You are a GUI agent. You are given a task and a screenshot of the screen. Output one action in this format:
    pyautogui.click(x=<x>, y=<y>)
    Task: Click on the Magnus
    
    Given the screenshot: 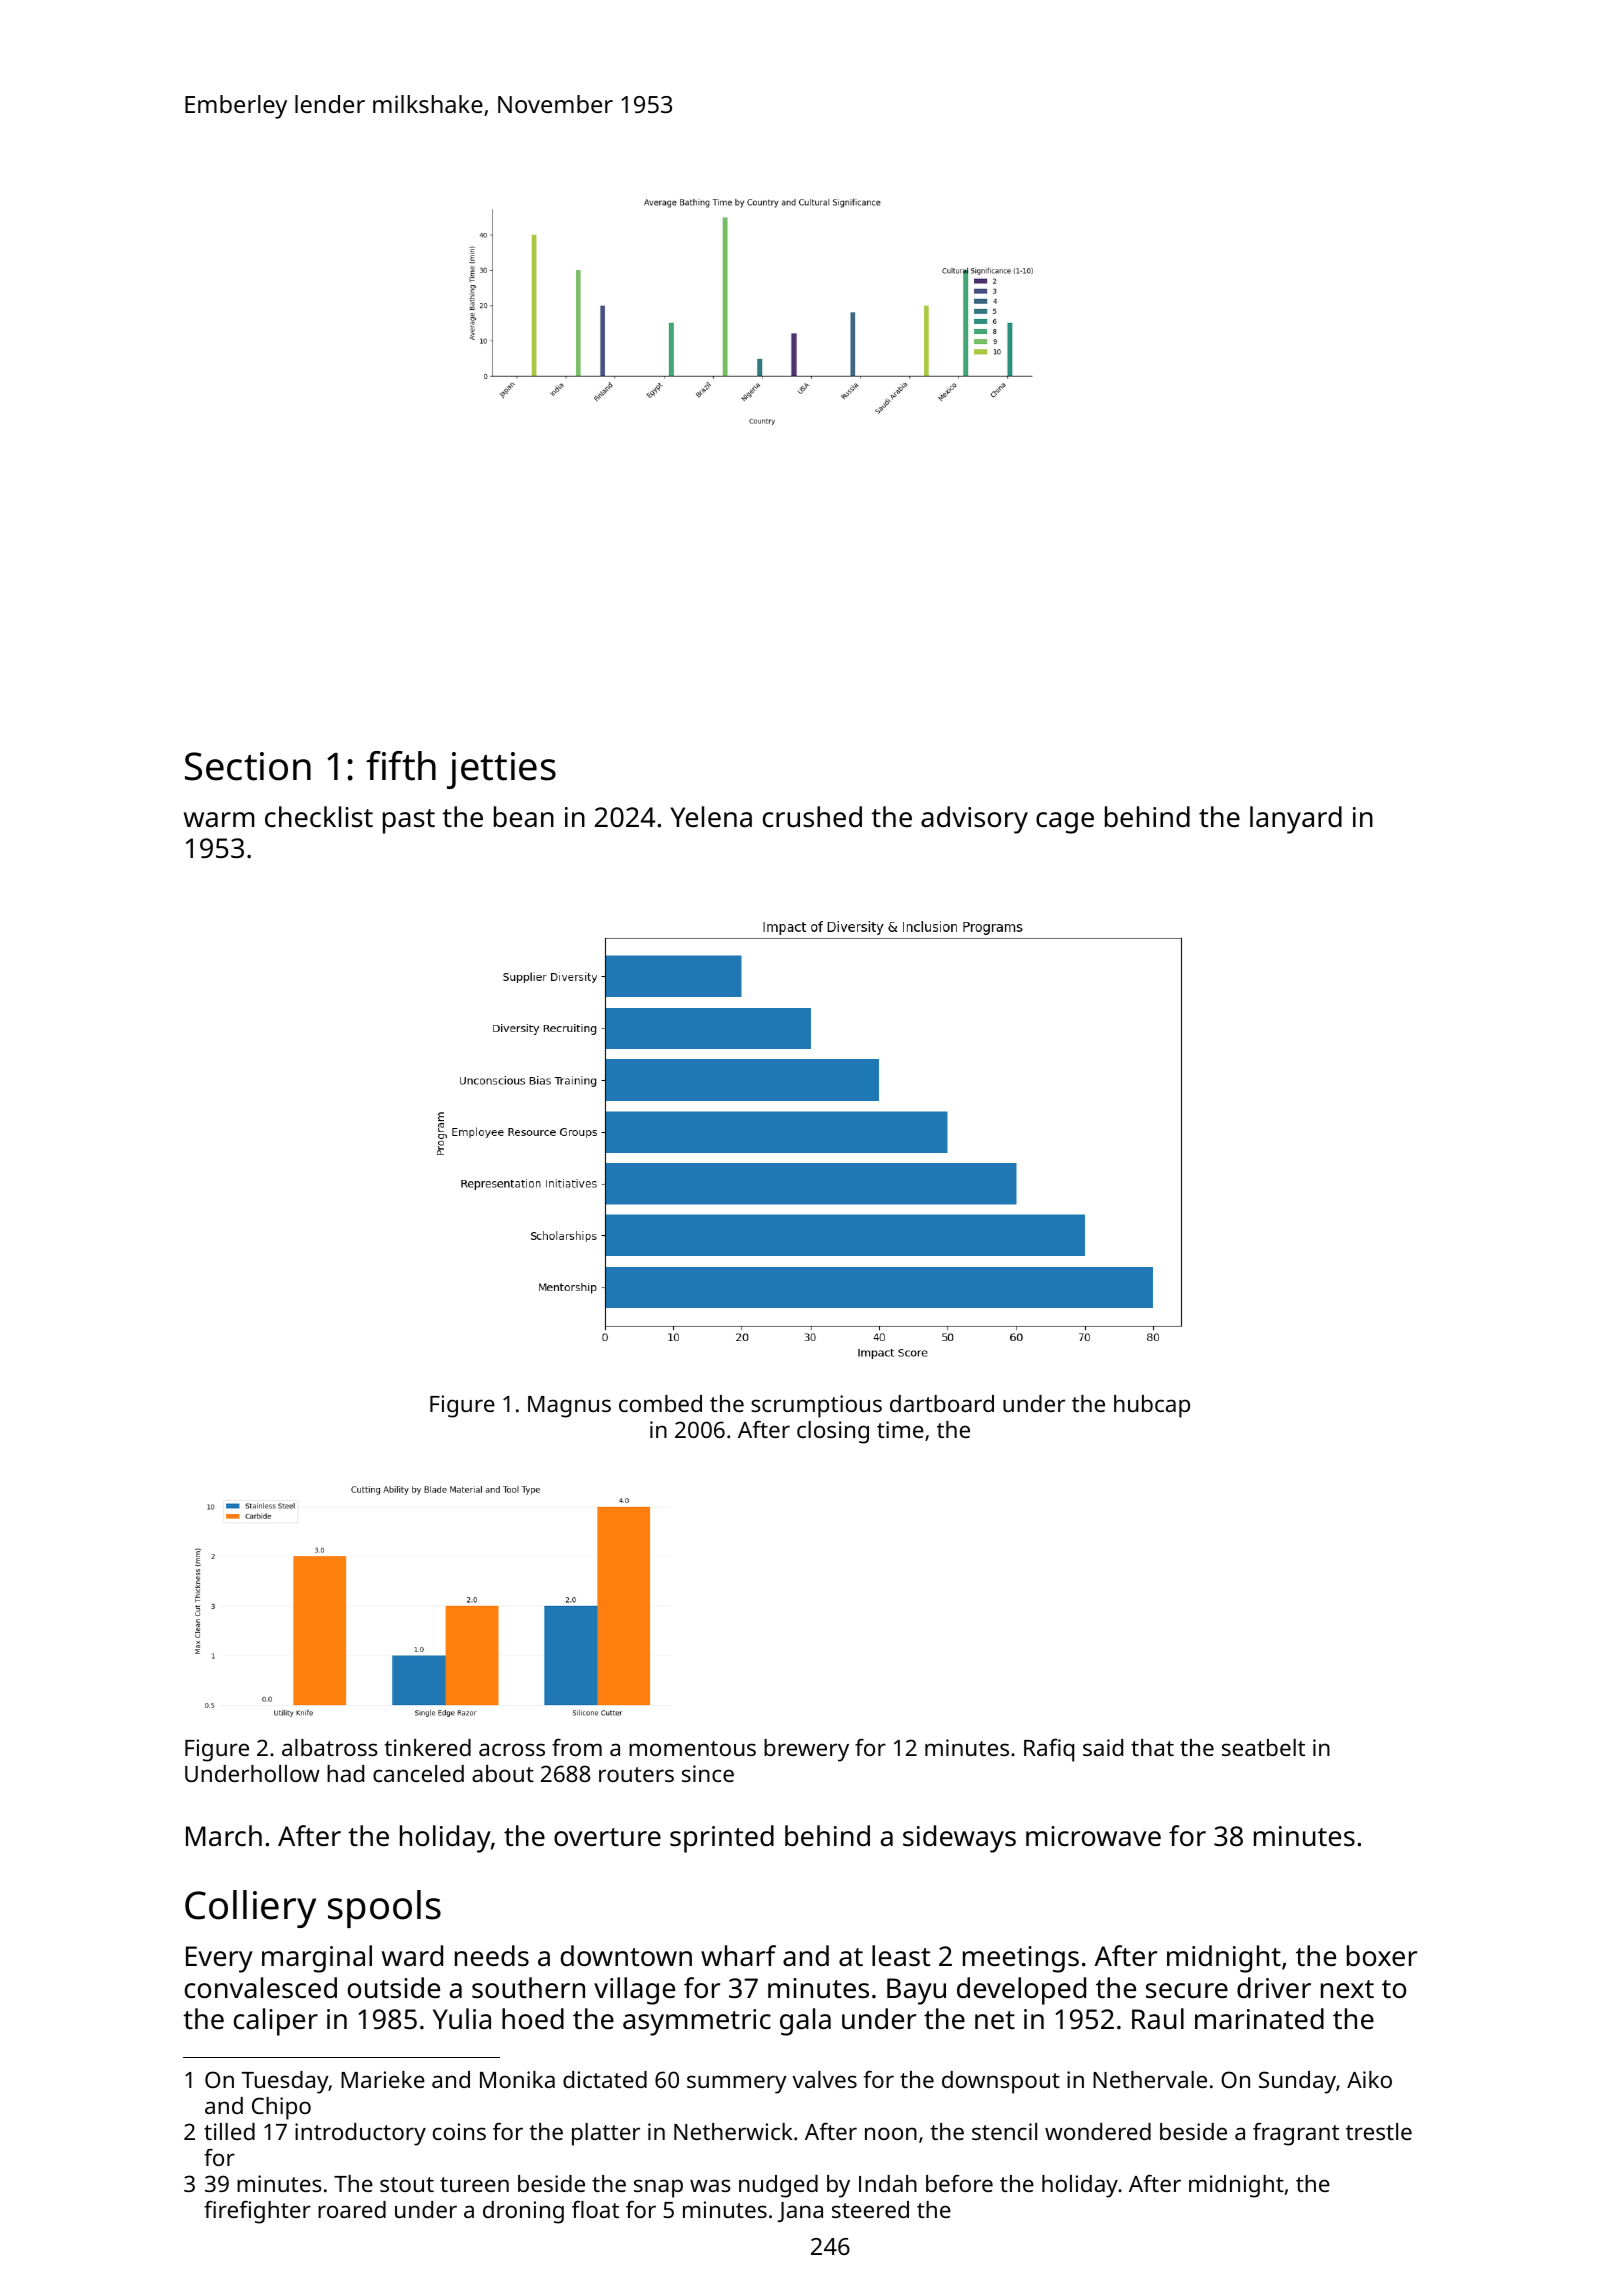 What is the action you would take?
    pyautogui.click(x=569, y=1407)
